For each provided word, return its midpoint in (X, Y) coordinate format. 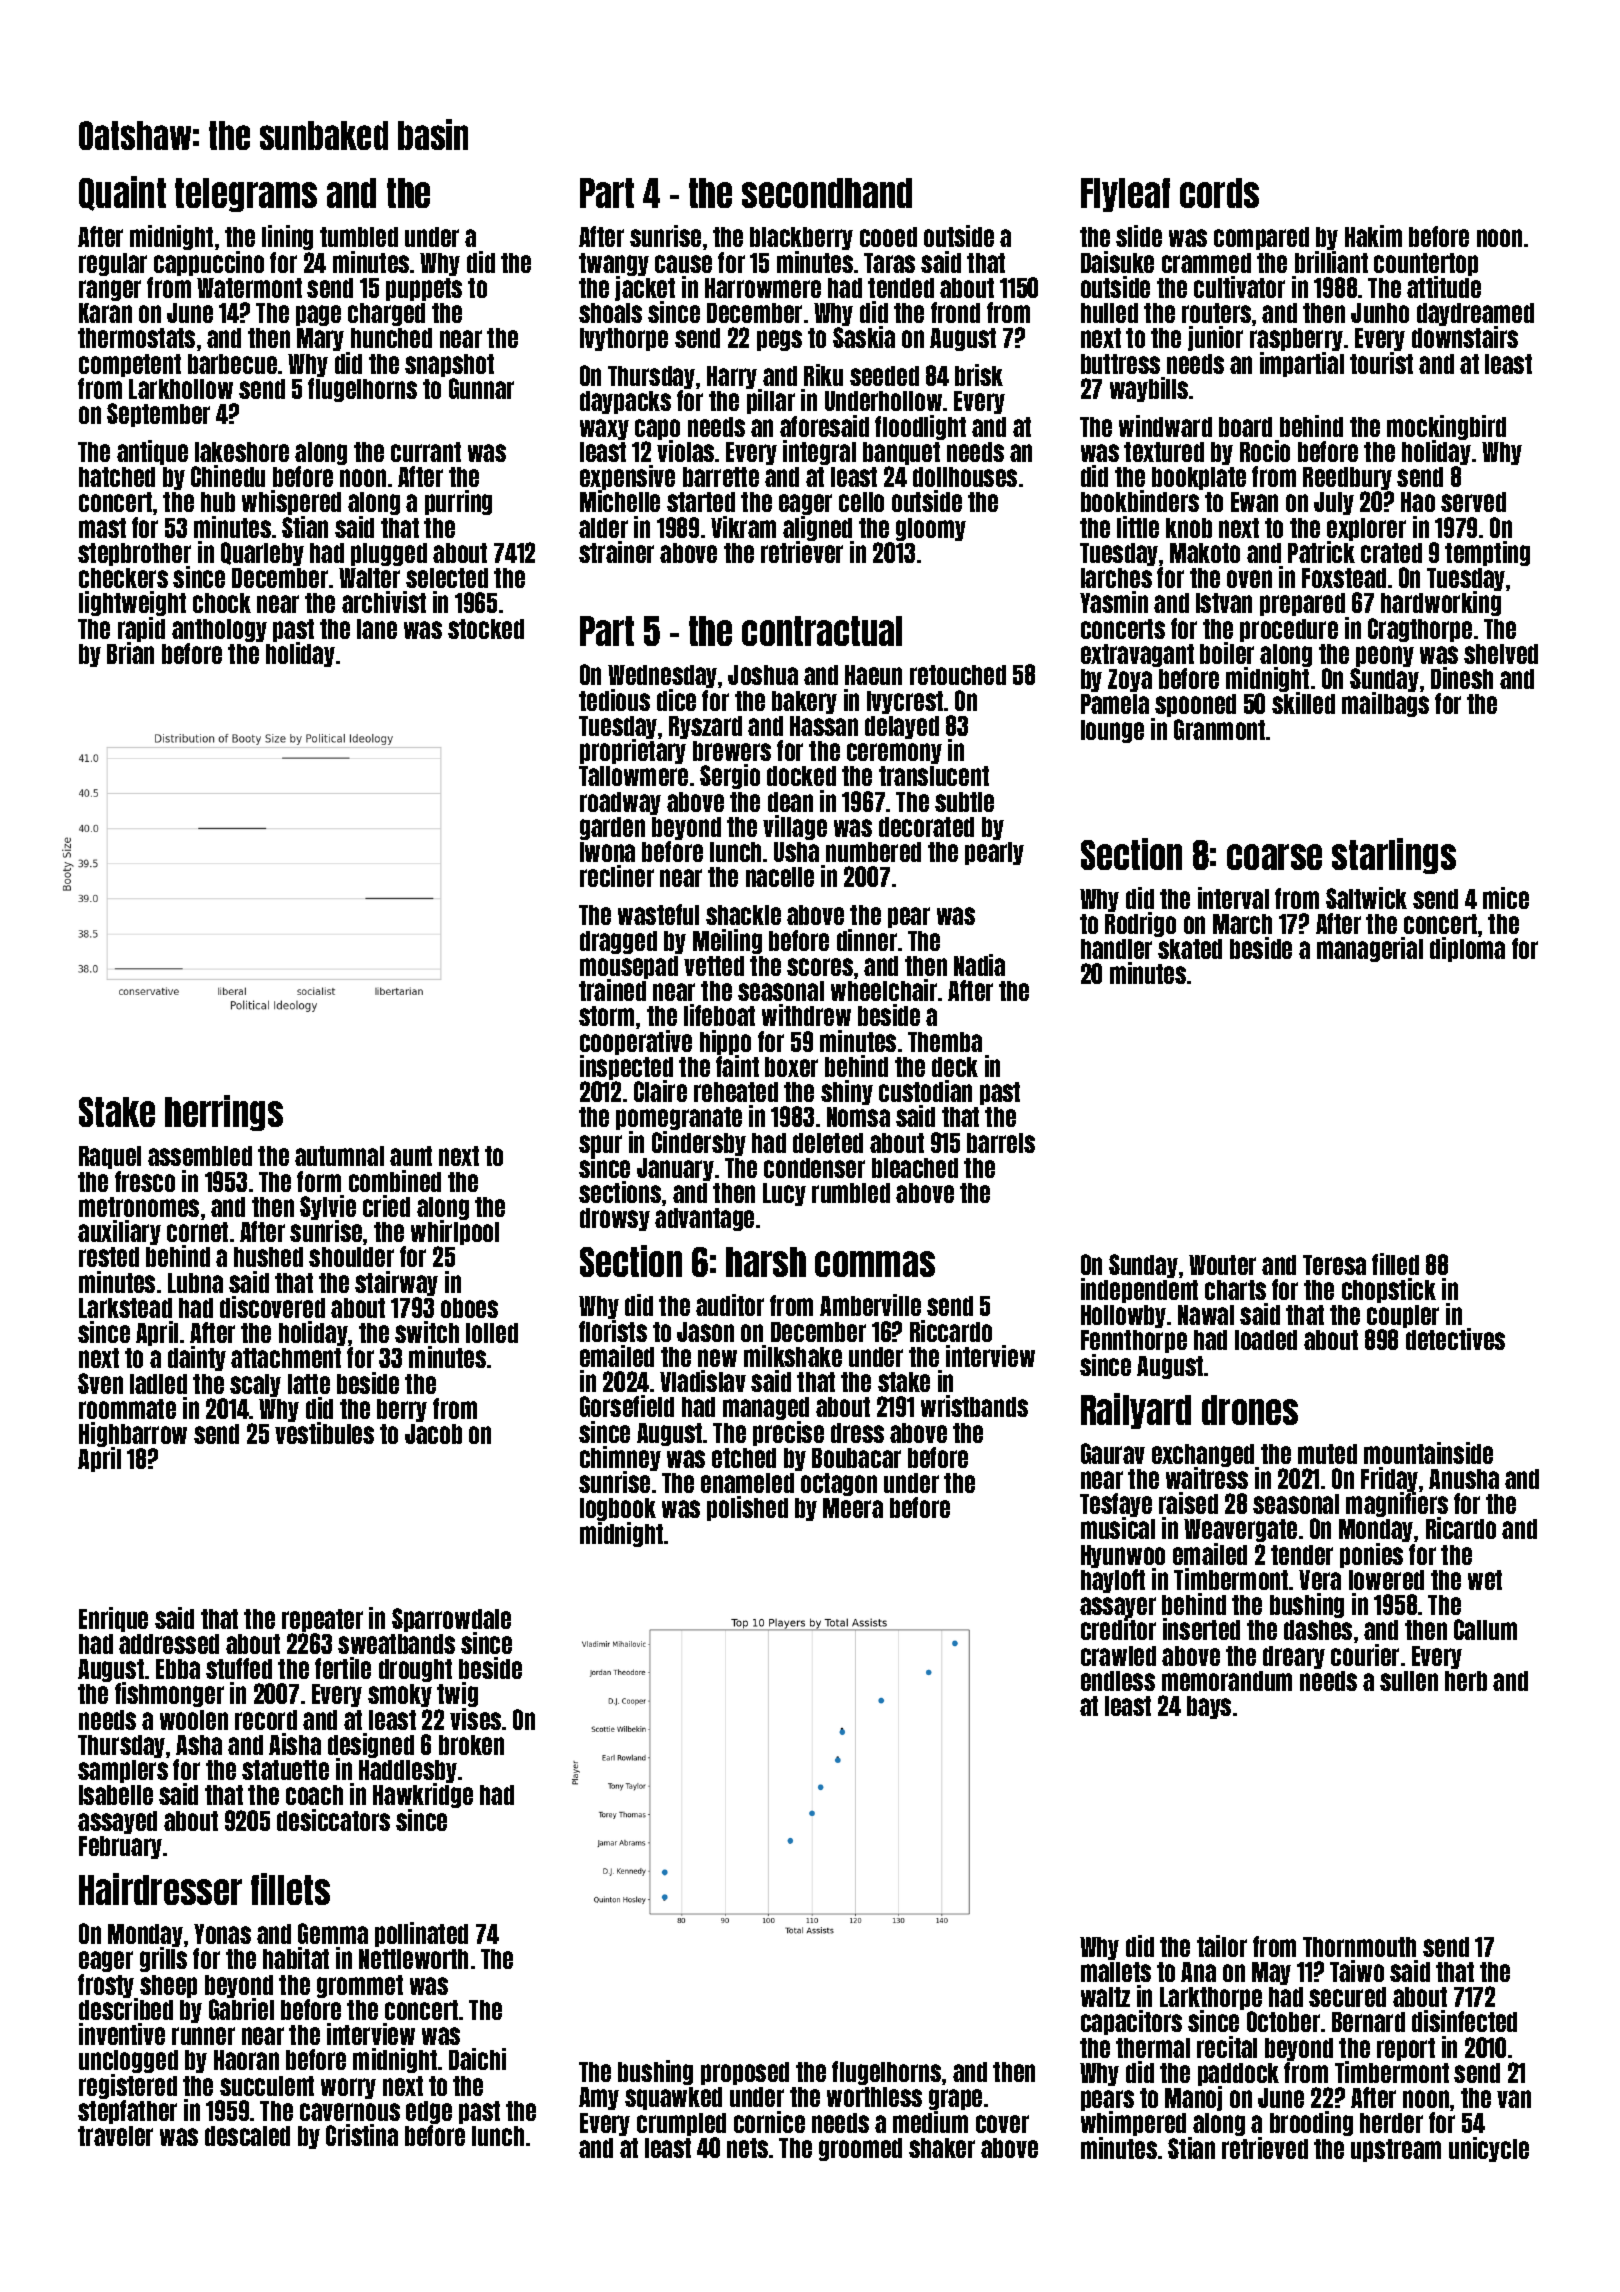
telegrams (246, 195)
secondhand (827, 193)
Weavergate (1240, 1530)
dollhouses (965, 477)
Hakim (1373, 236)
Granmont (1219, 729)
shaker (942, 2148)
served (1473, 502)
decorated (926, 827)
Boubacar (856, 1458)
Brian (130, 653)
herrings (224, 1113)
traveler (115, 2136)
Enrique (113, 1619)
